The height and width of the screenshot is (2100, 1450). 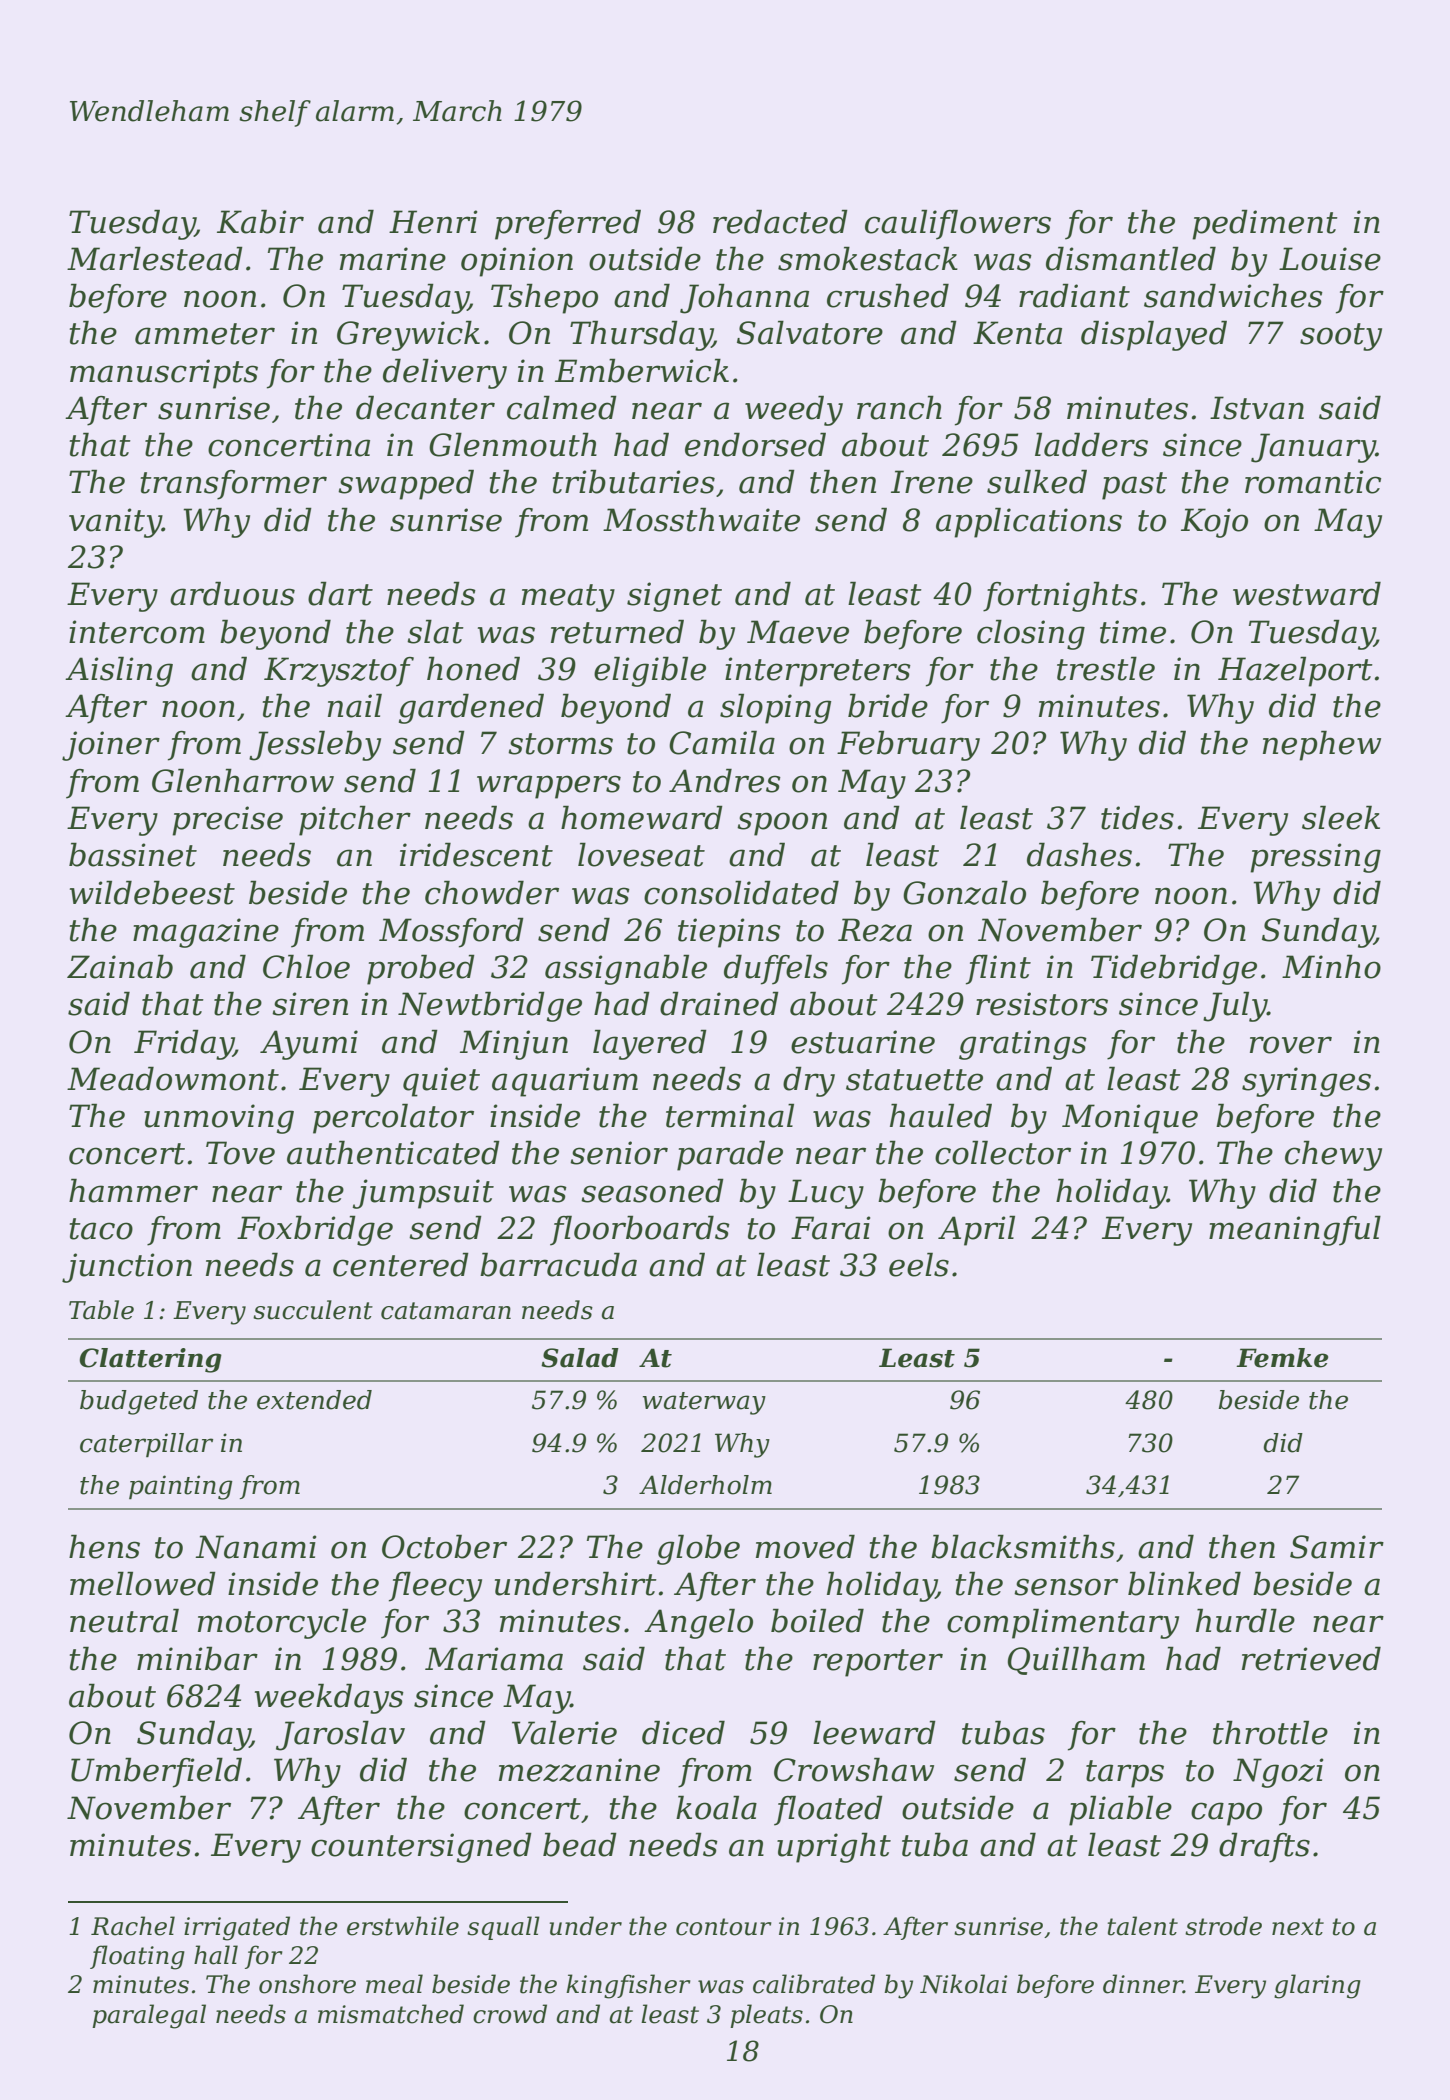 What do you see at coordinates (355, 705) in the screenshot?
I see `nail` at bounding box center [355, 705].
